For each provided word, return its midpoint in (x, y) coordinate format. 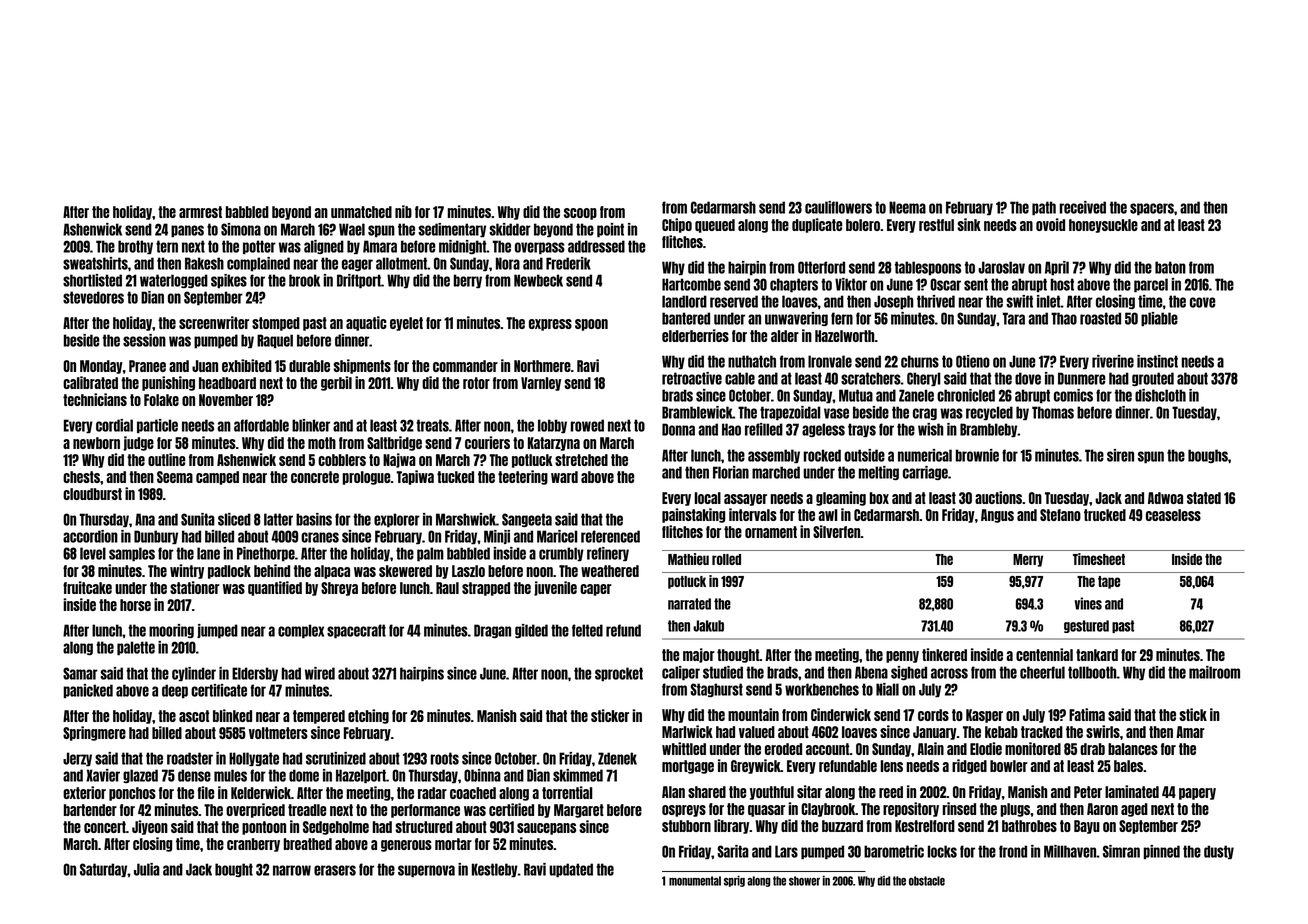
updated (571, 870)
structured (424, 827)
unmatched (361, 212)
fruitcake (87, 587)
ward (564, 477)
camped (217, 478)
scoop (580, 214)
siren (1120, 455)
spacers (1152, 209)
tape (1109, 582)
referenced (610, 536)
